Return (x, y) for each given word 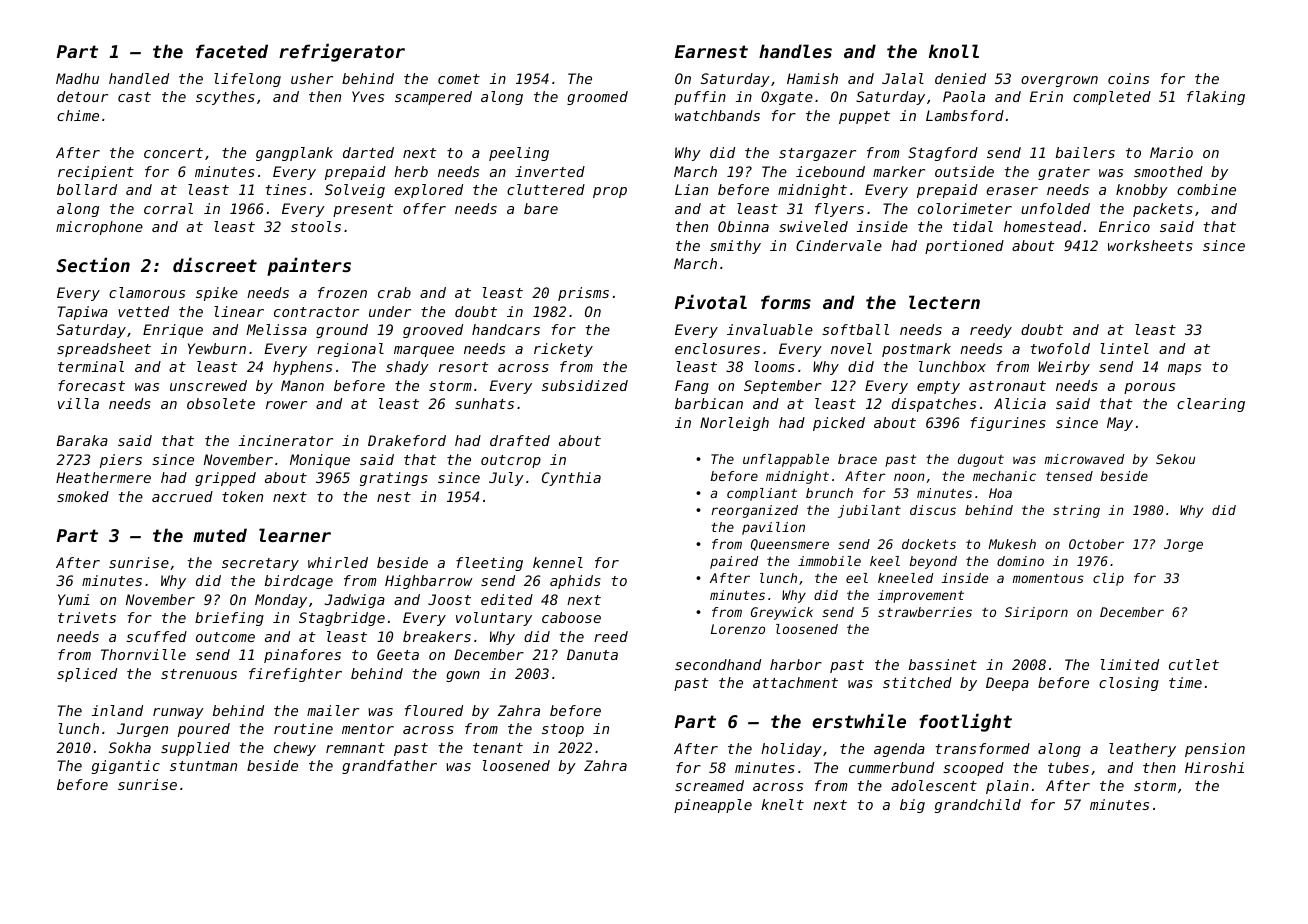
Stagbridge (342, 619)
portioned (964, 247)
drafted (520, 440)
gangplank (294, 154)
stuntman (203, 766)
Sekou (1175, 459)
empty (938, 387)
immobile (829, 561)
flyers (839, 210)
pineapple (713, 806)
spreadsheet (104, 350)
